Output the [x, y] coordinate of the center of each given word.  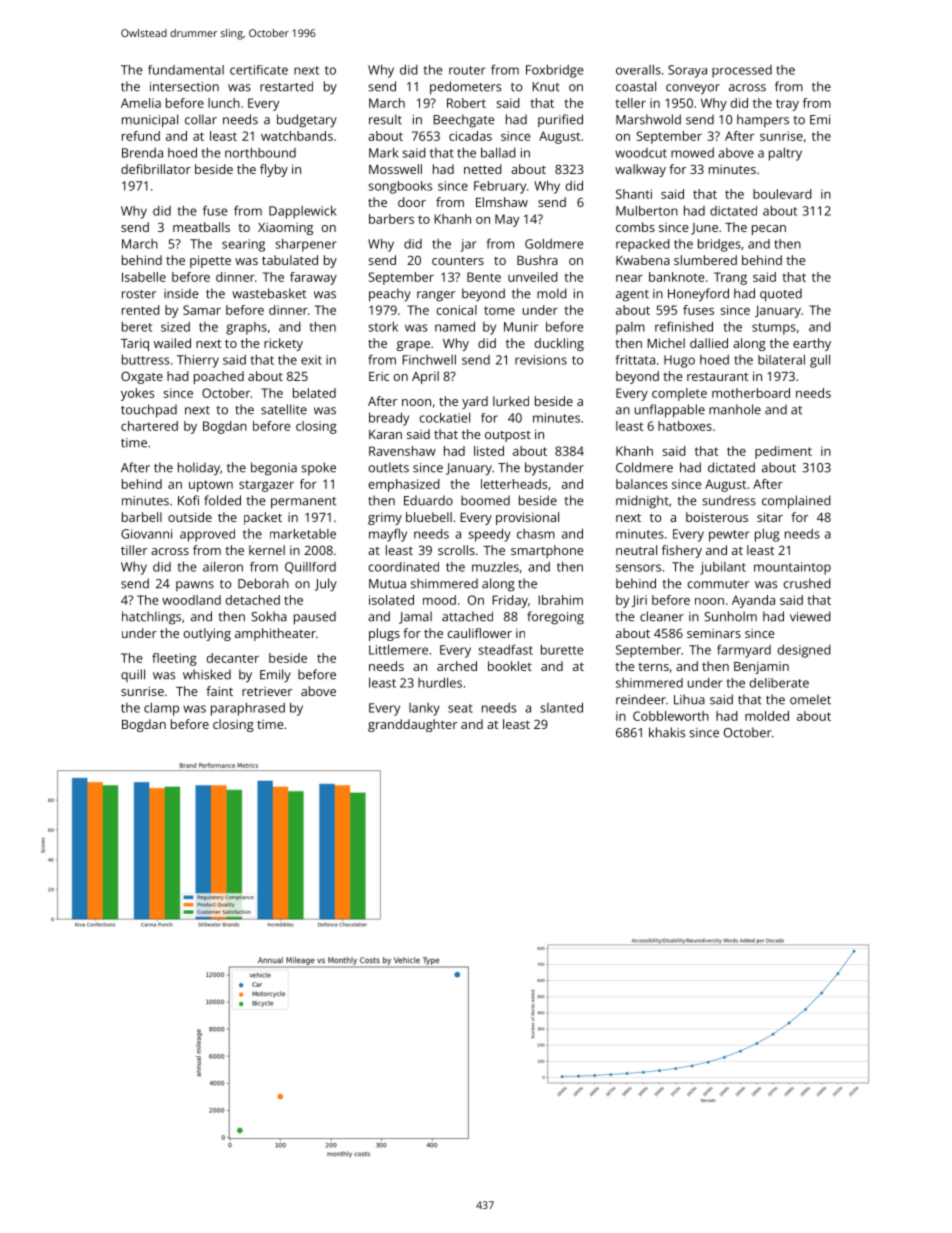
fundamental [186, 70]
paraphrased [248, 709]
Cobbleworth [671, 716]
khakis [667, 732]
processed [742, 71]
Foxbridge [555, 71]
